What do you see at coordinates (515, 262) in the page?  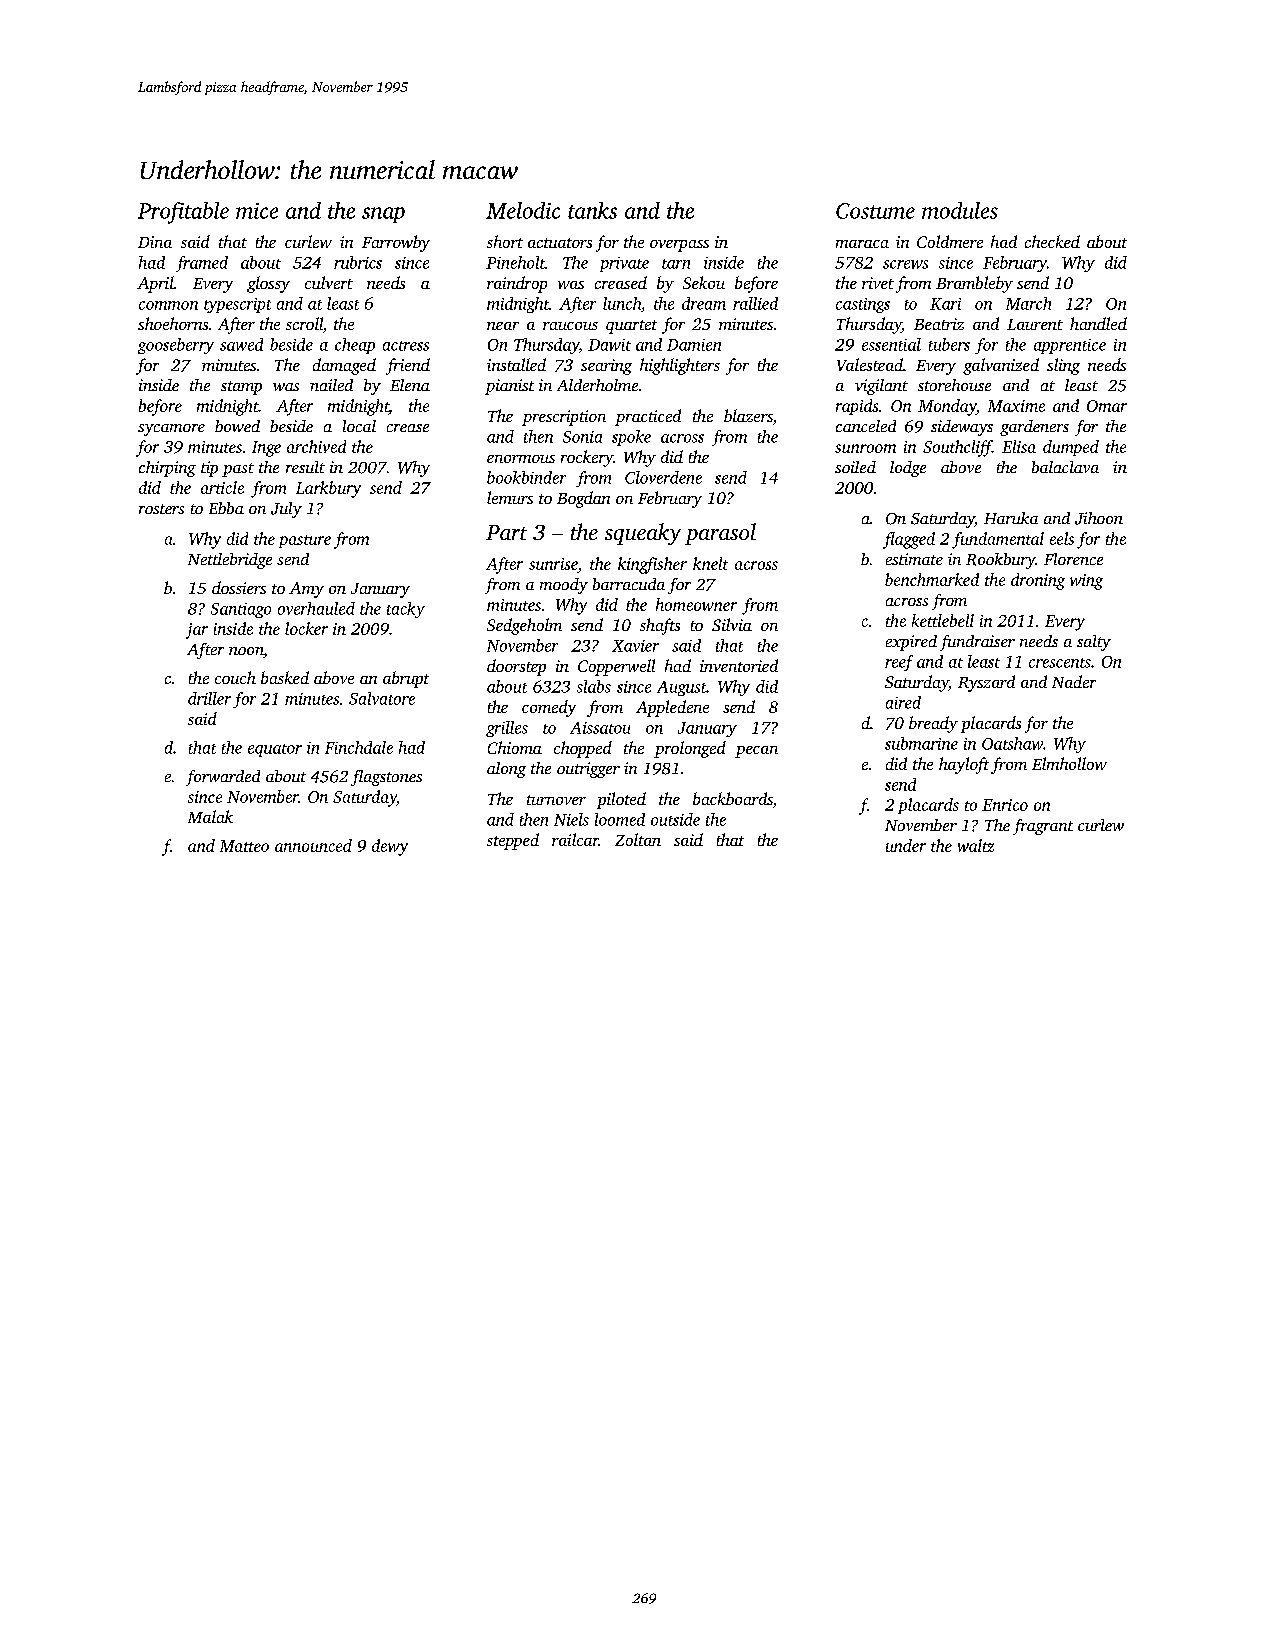 I see `Pineholt` at bounding box center [515, 262].
